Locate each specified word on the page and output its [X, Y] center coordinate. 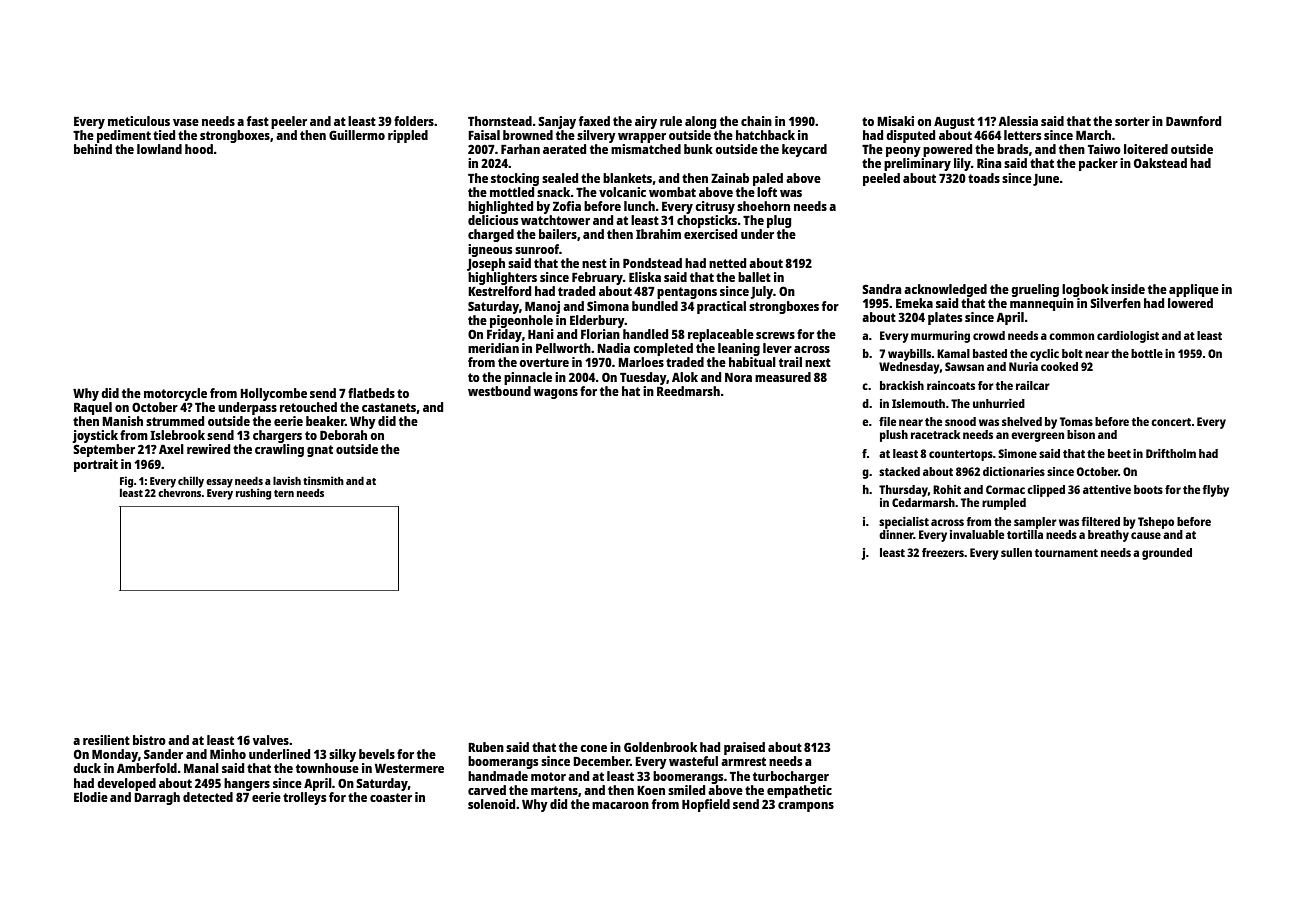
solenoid [491, 804]
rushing [253, 494]
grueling [1035, 290]
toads [984, 178]
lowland [159, 149]
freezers [943, 552]
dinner [896, 534]
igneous [490, 250]
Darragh [157, 798]
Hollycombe [273, 394]
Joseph [486, 264]
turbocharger [791, 777]
